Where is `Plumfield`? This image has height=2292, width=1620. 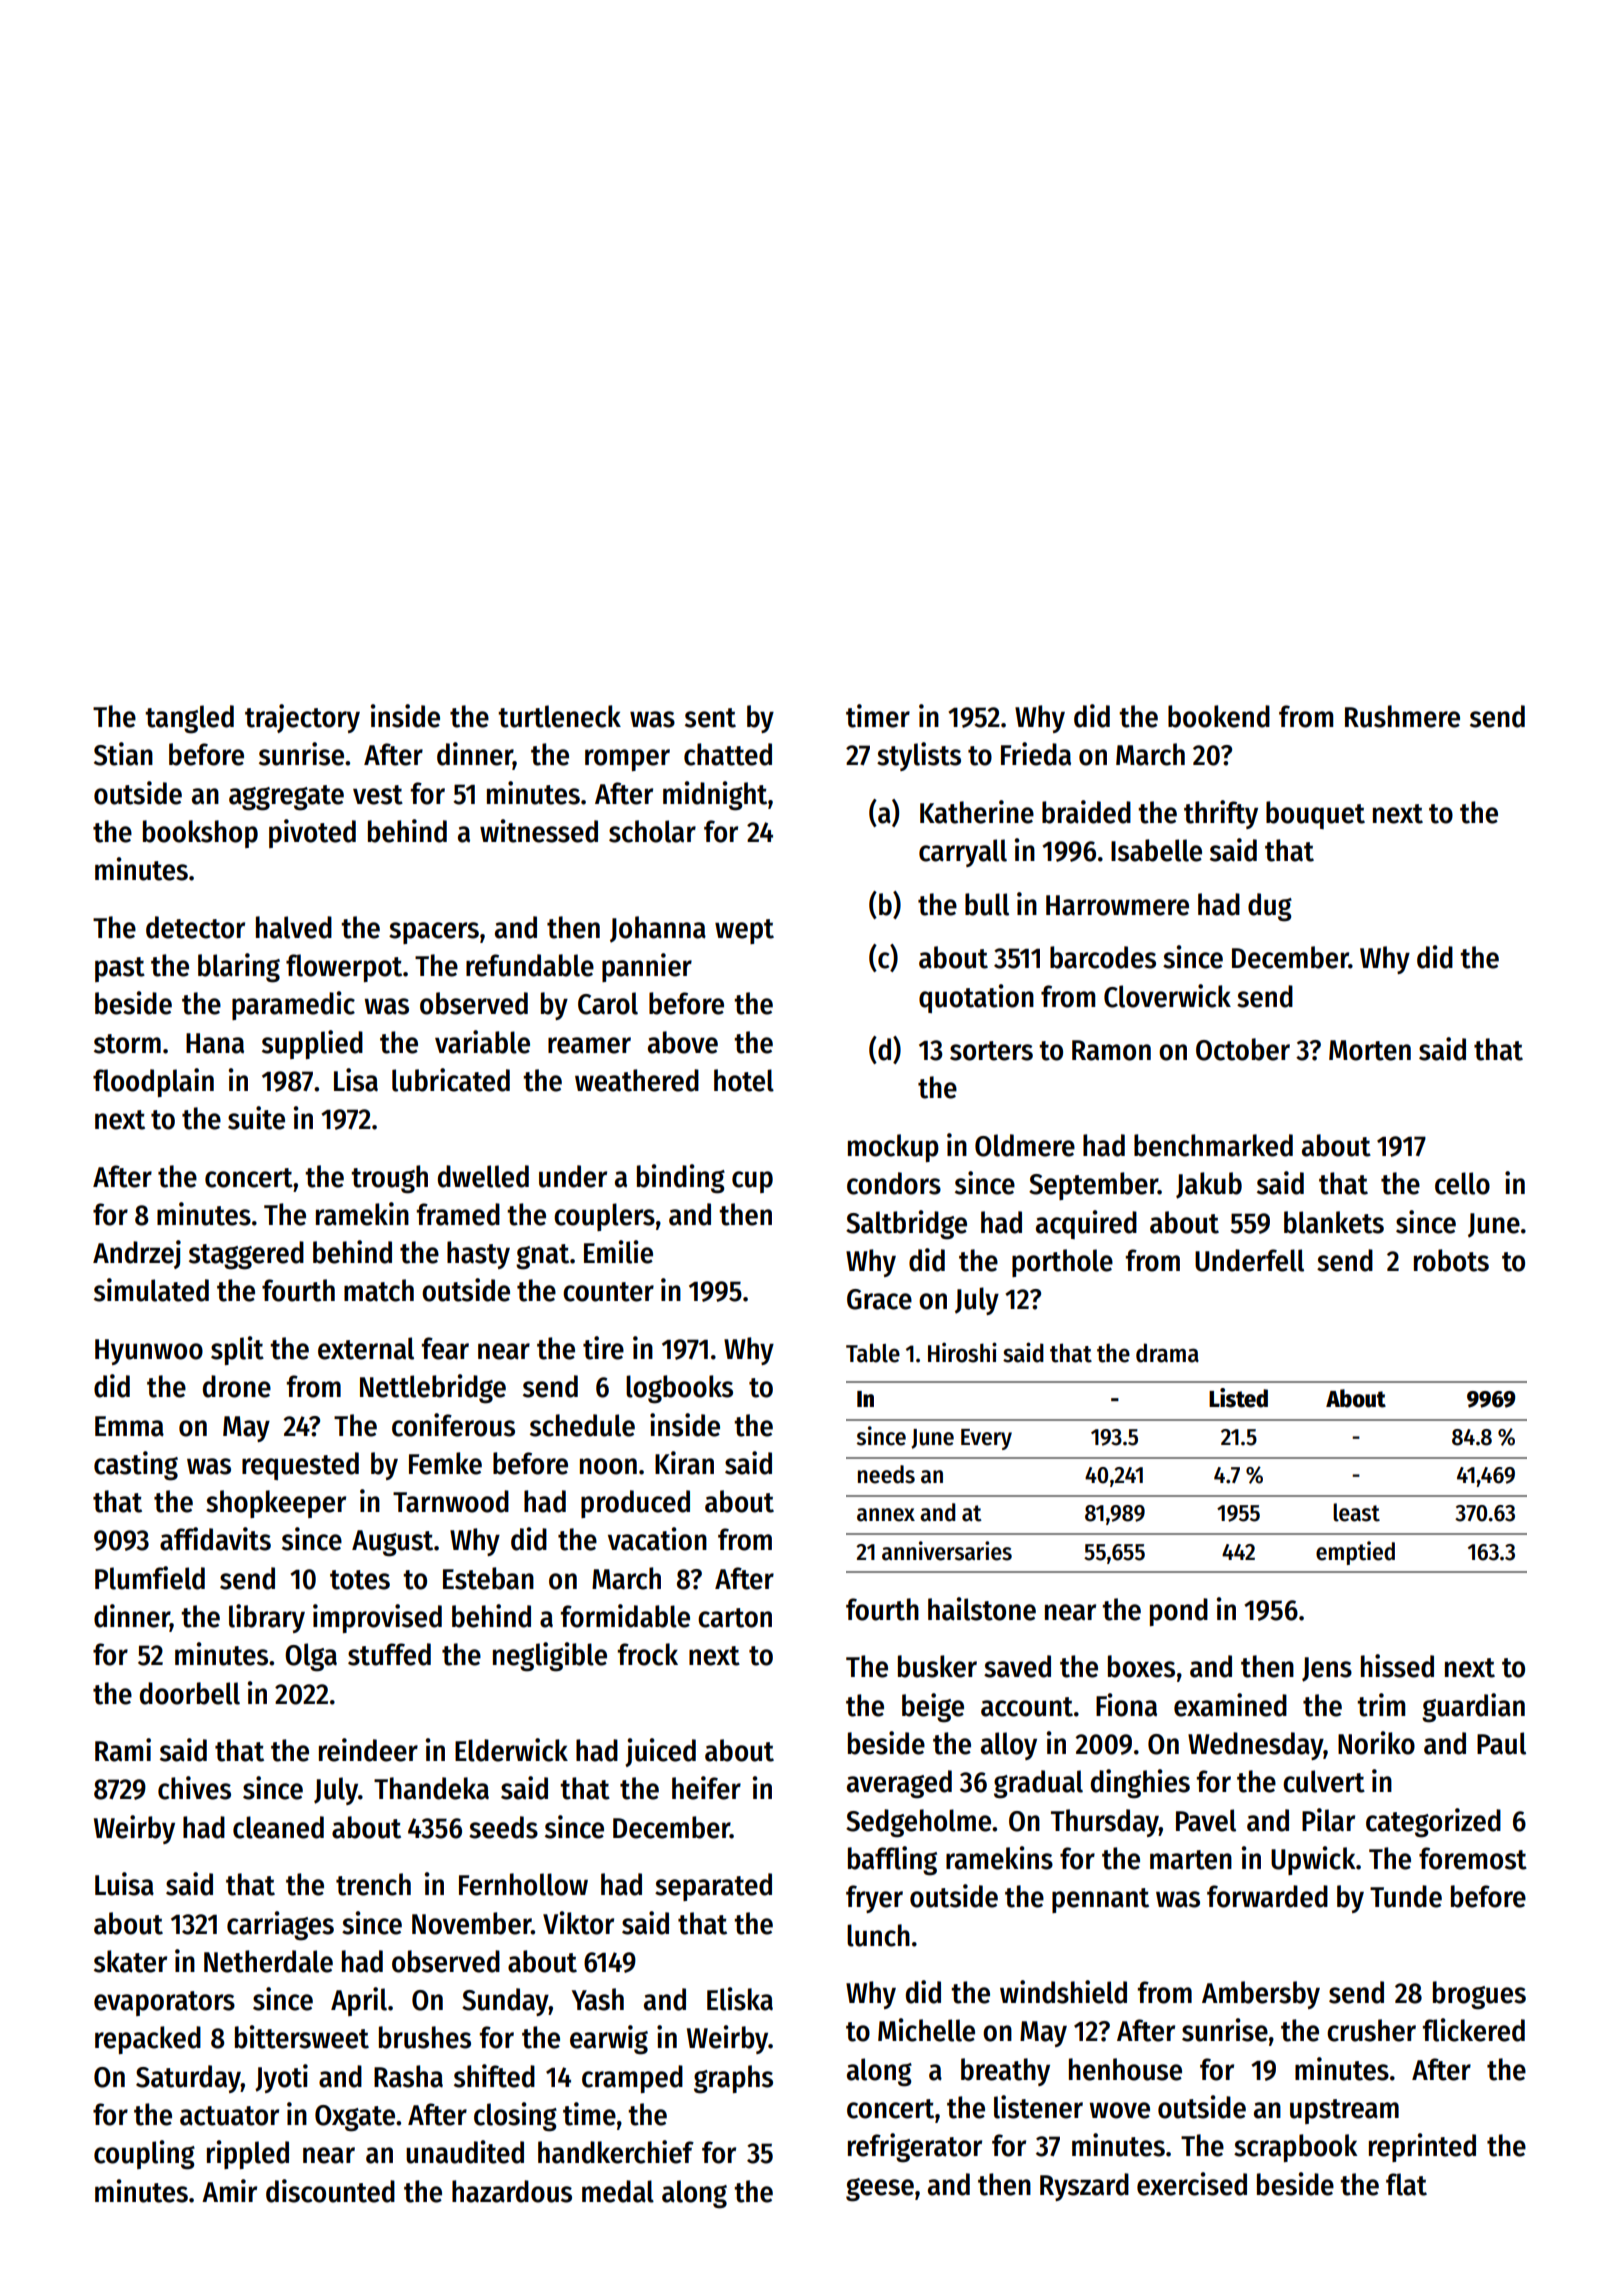 Plumfield is located at coordinates (150, 1578).
